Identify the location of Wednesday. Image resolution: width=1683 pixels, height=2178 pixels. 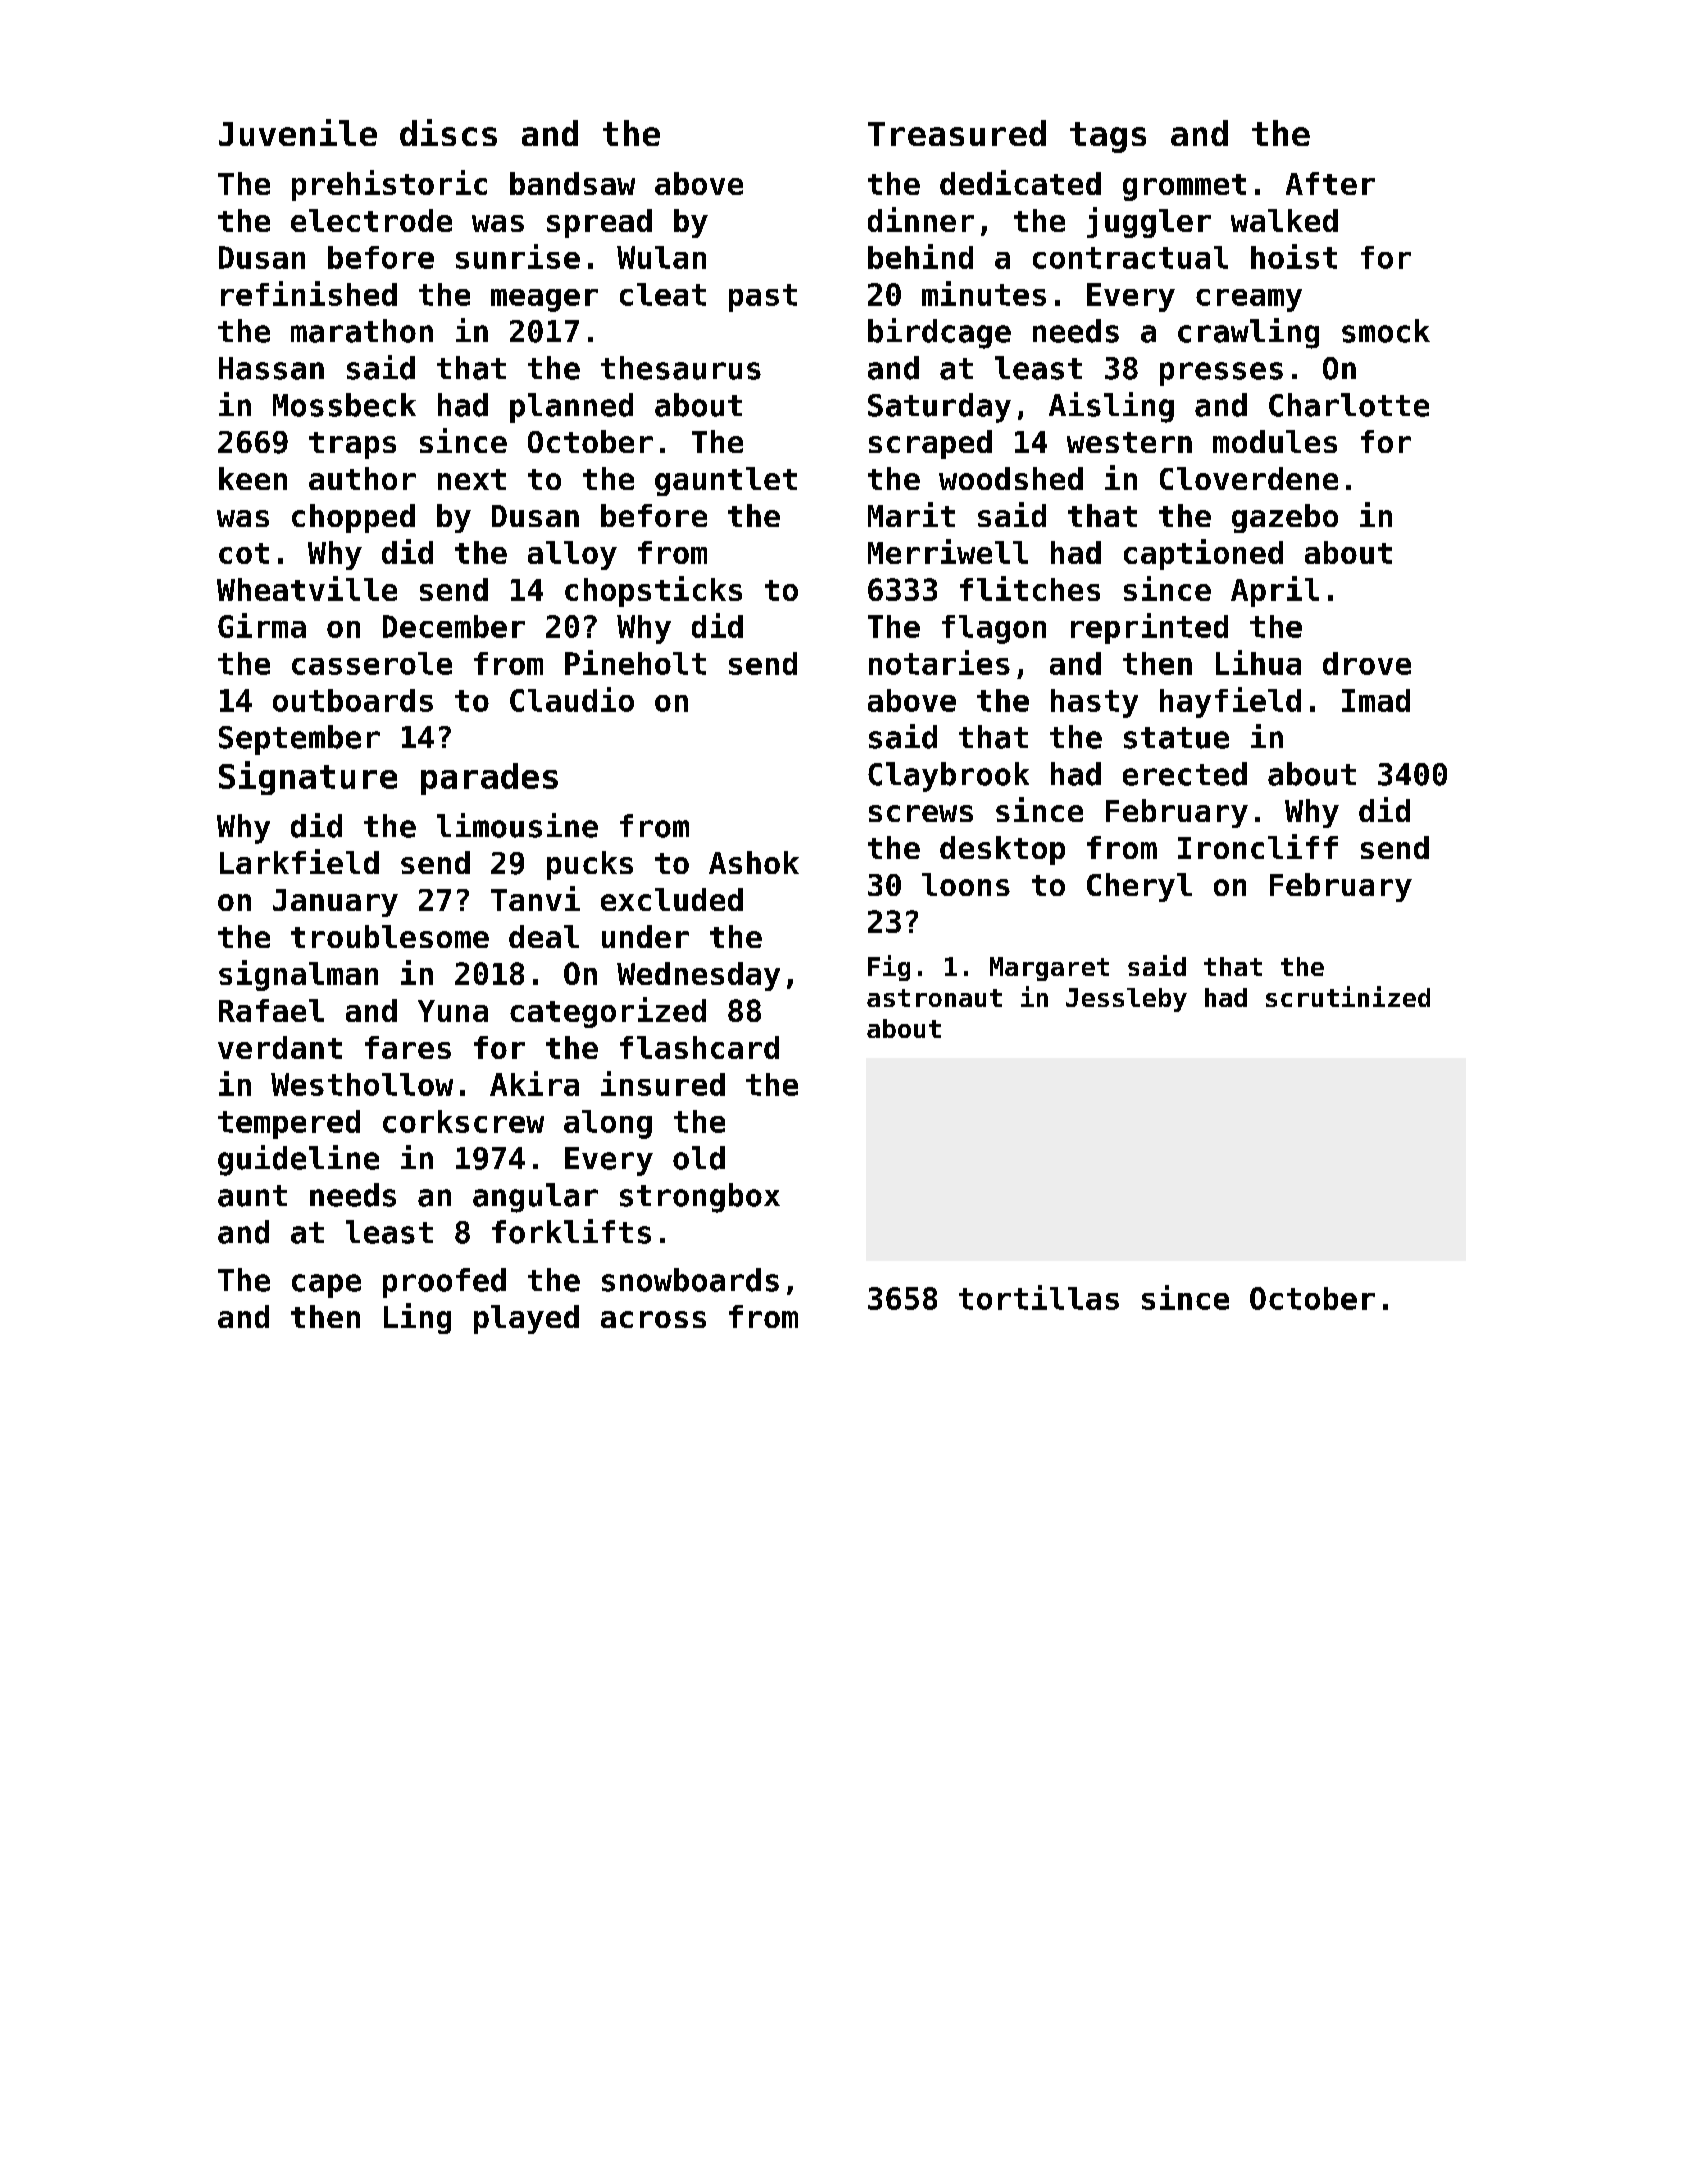
(698, 976).
